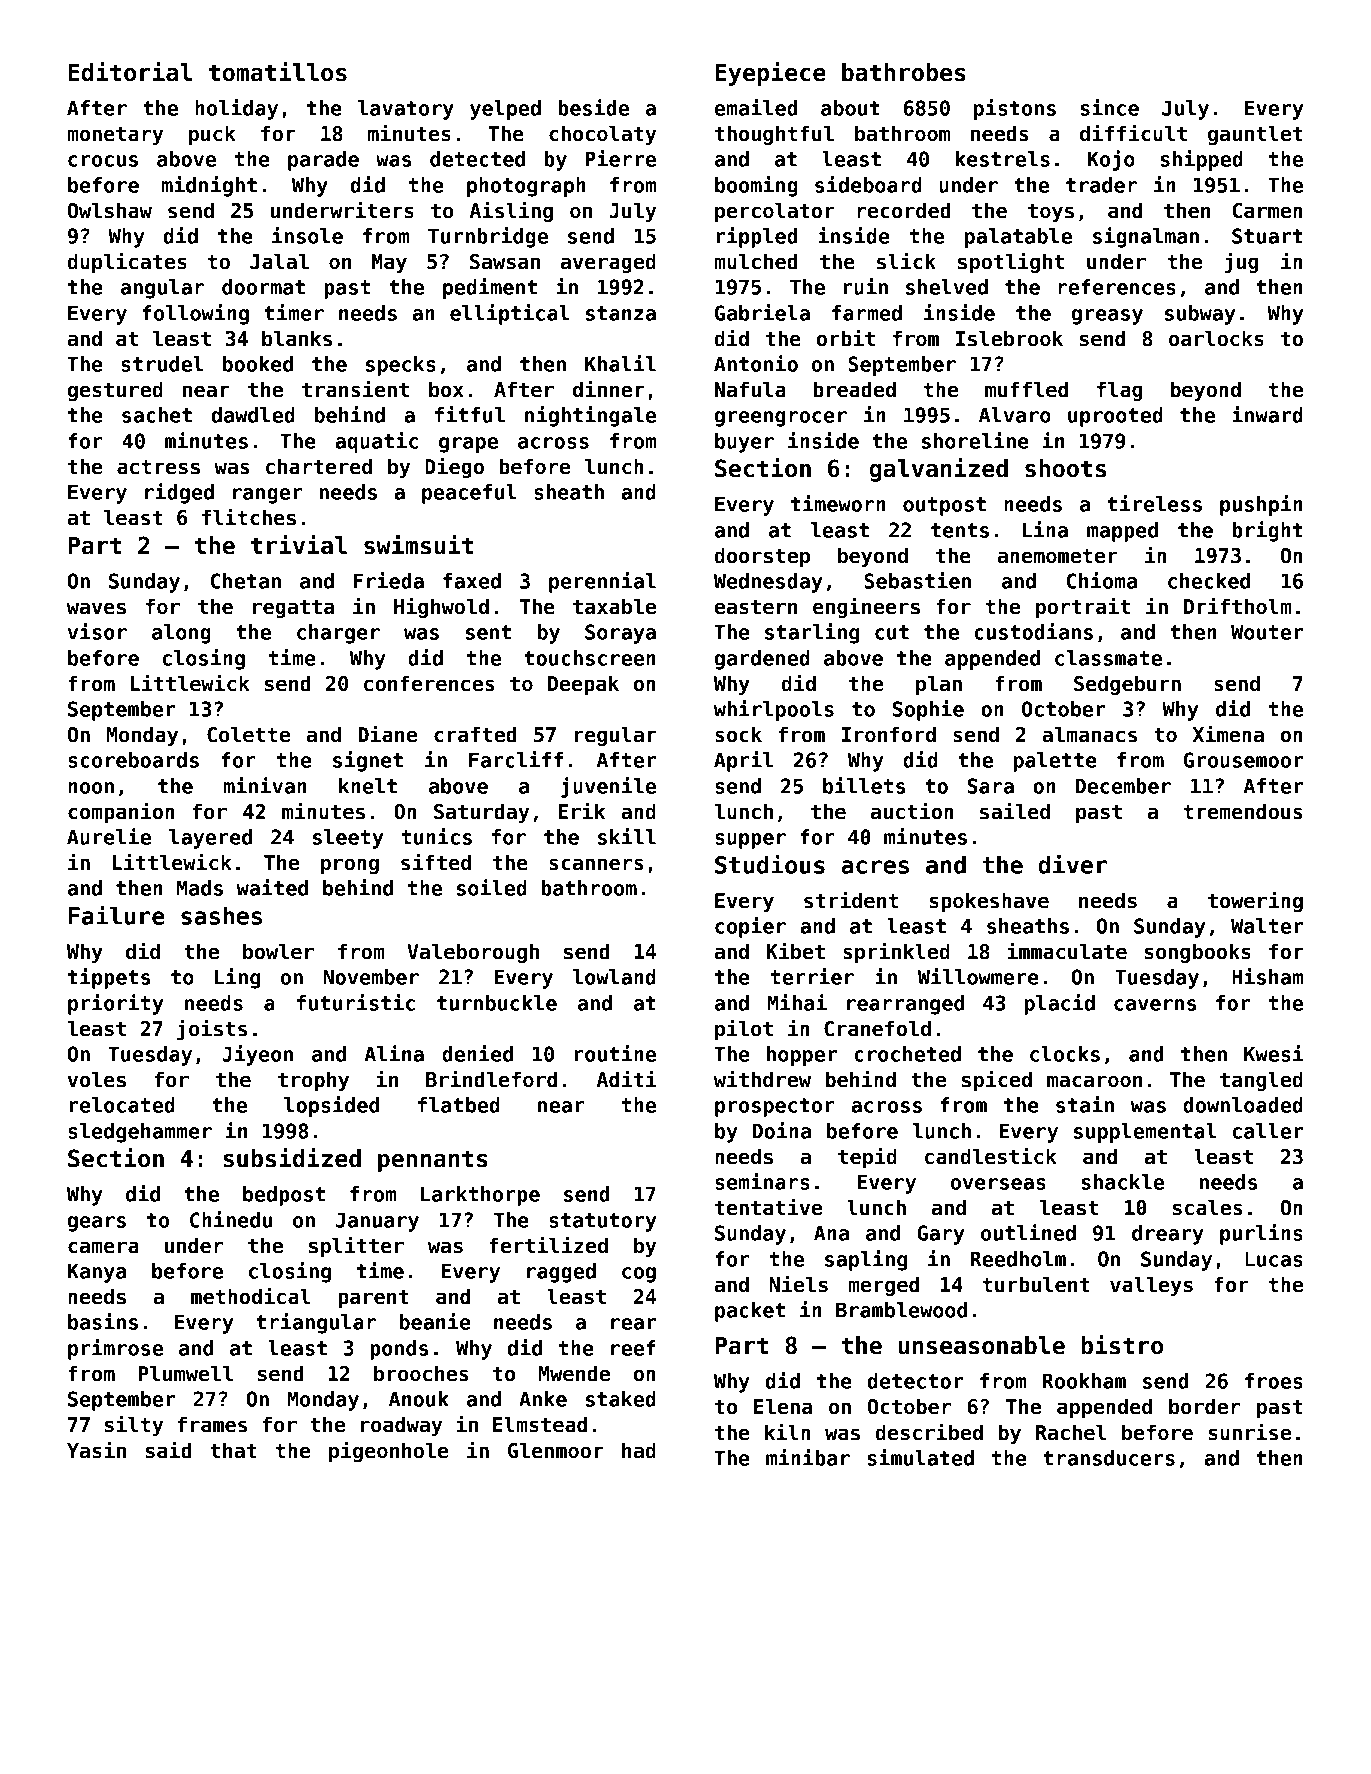  Describe the element at coordinates (268, 496) in the screenshot. I see `ranger` at that location.
